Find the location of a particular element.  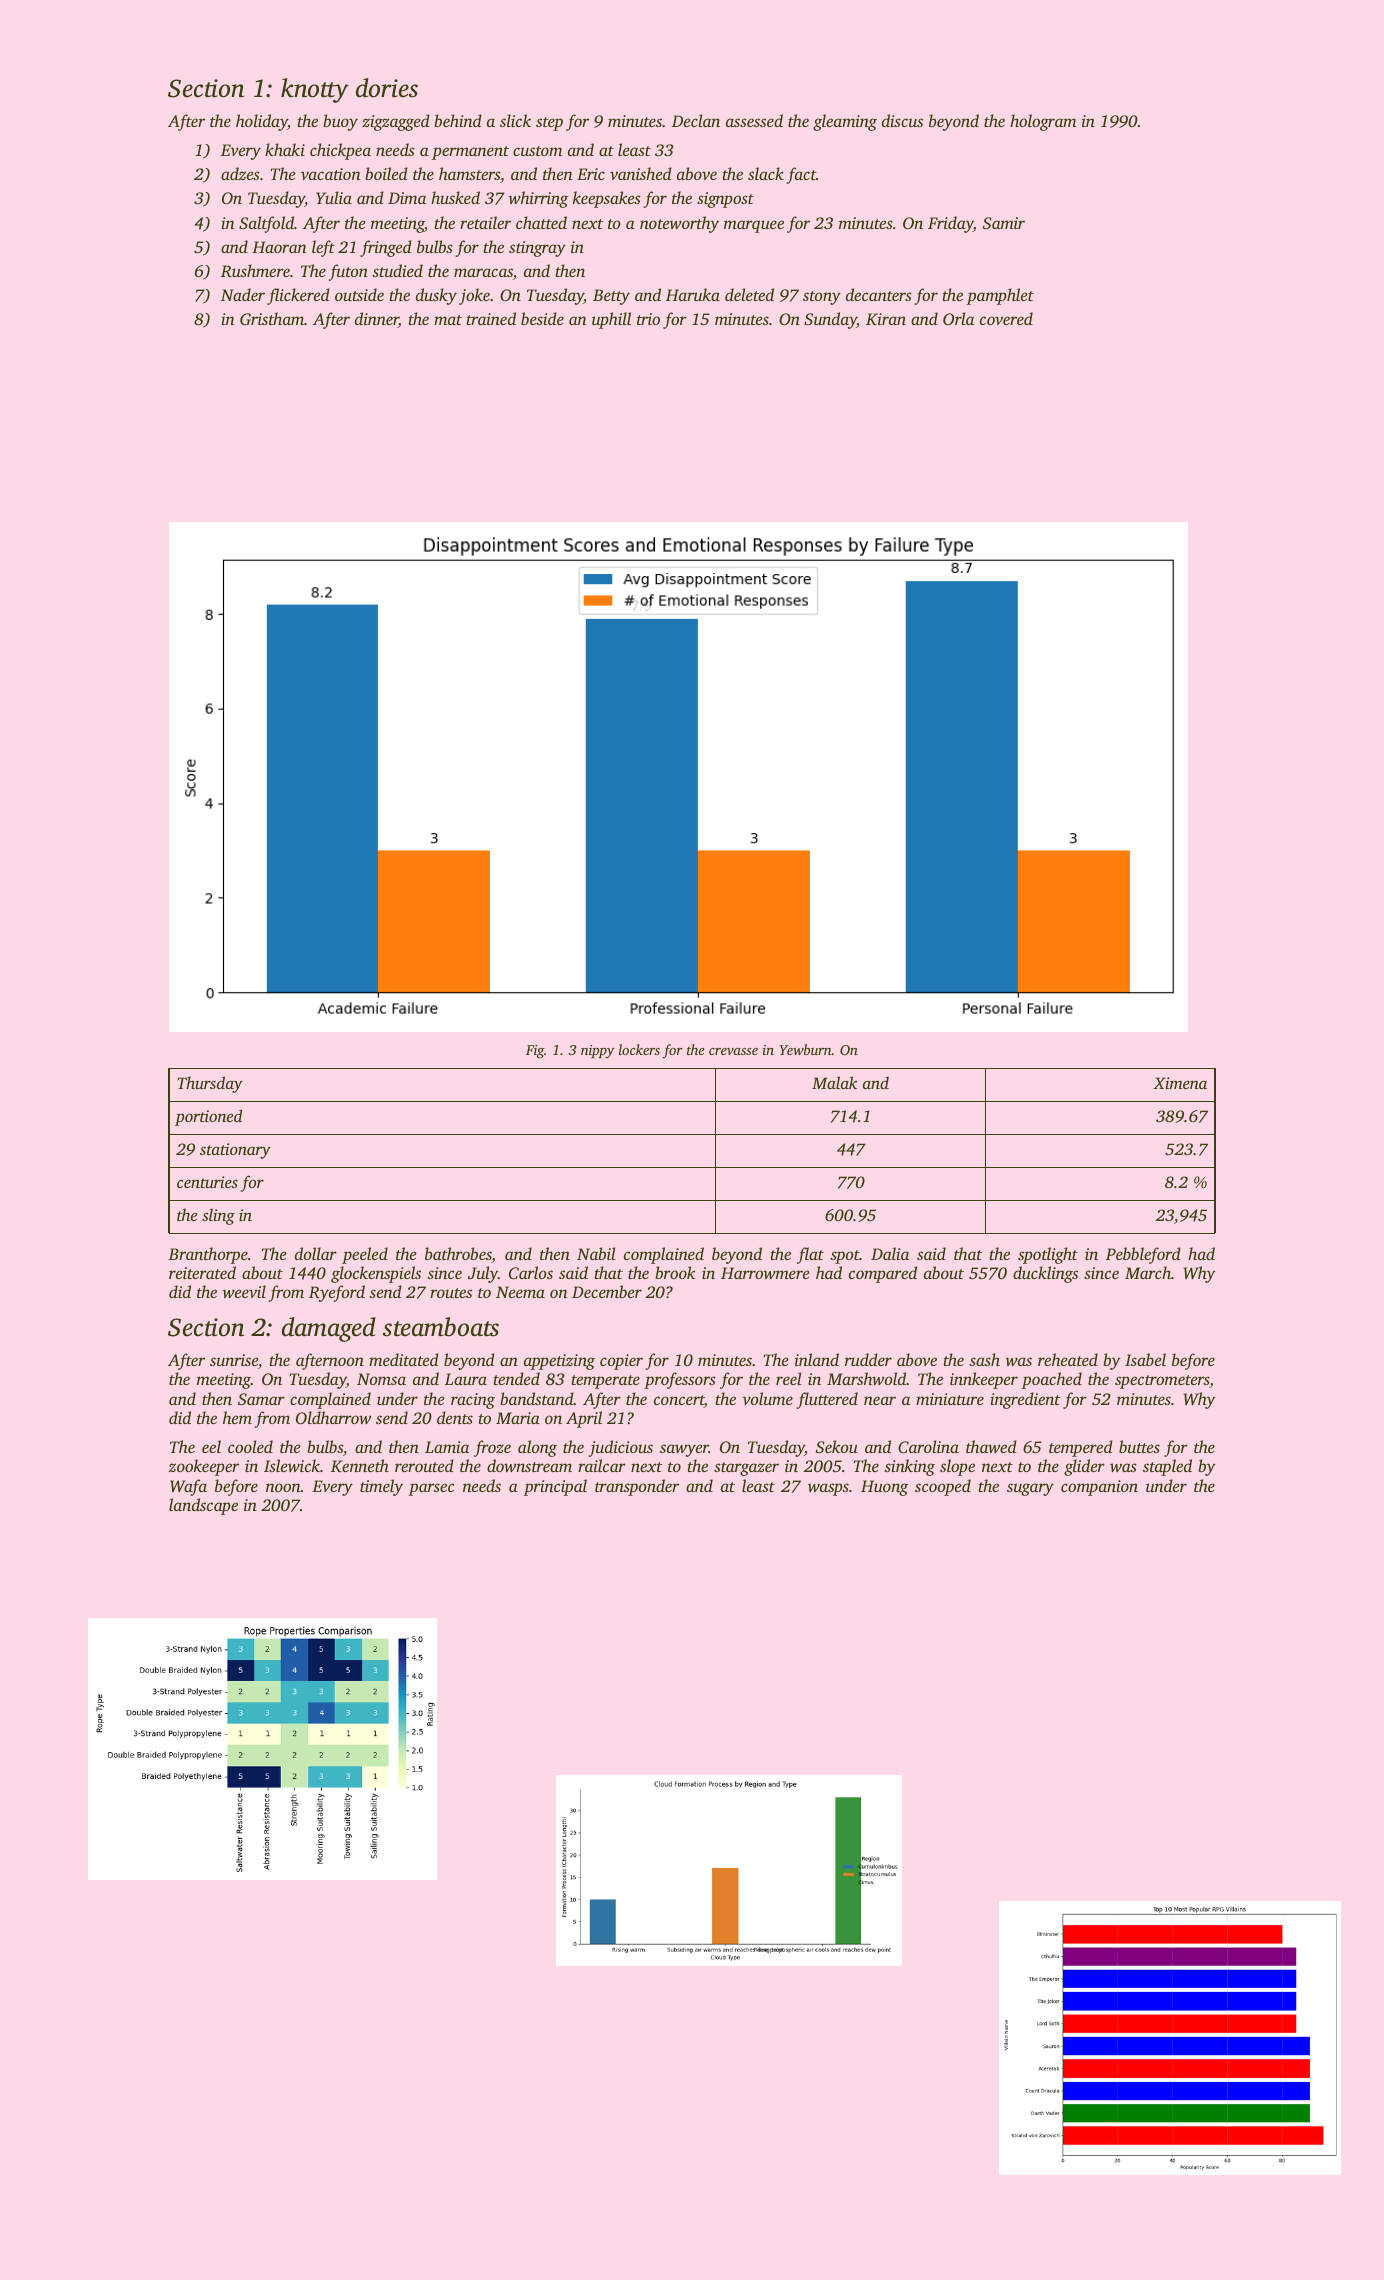

knotty is located at coordinates (314, 90).
